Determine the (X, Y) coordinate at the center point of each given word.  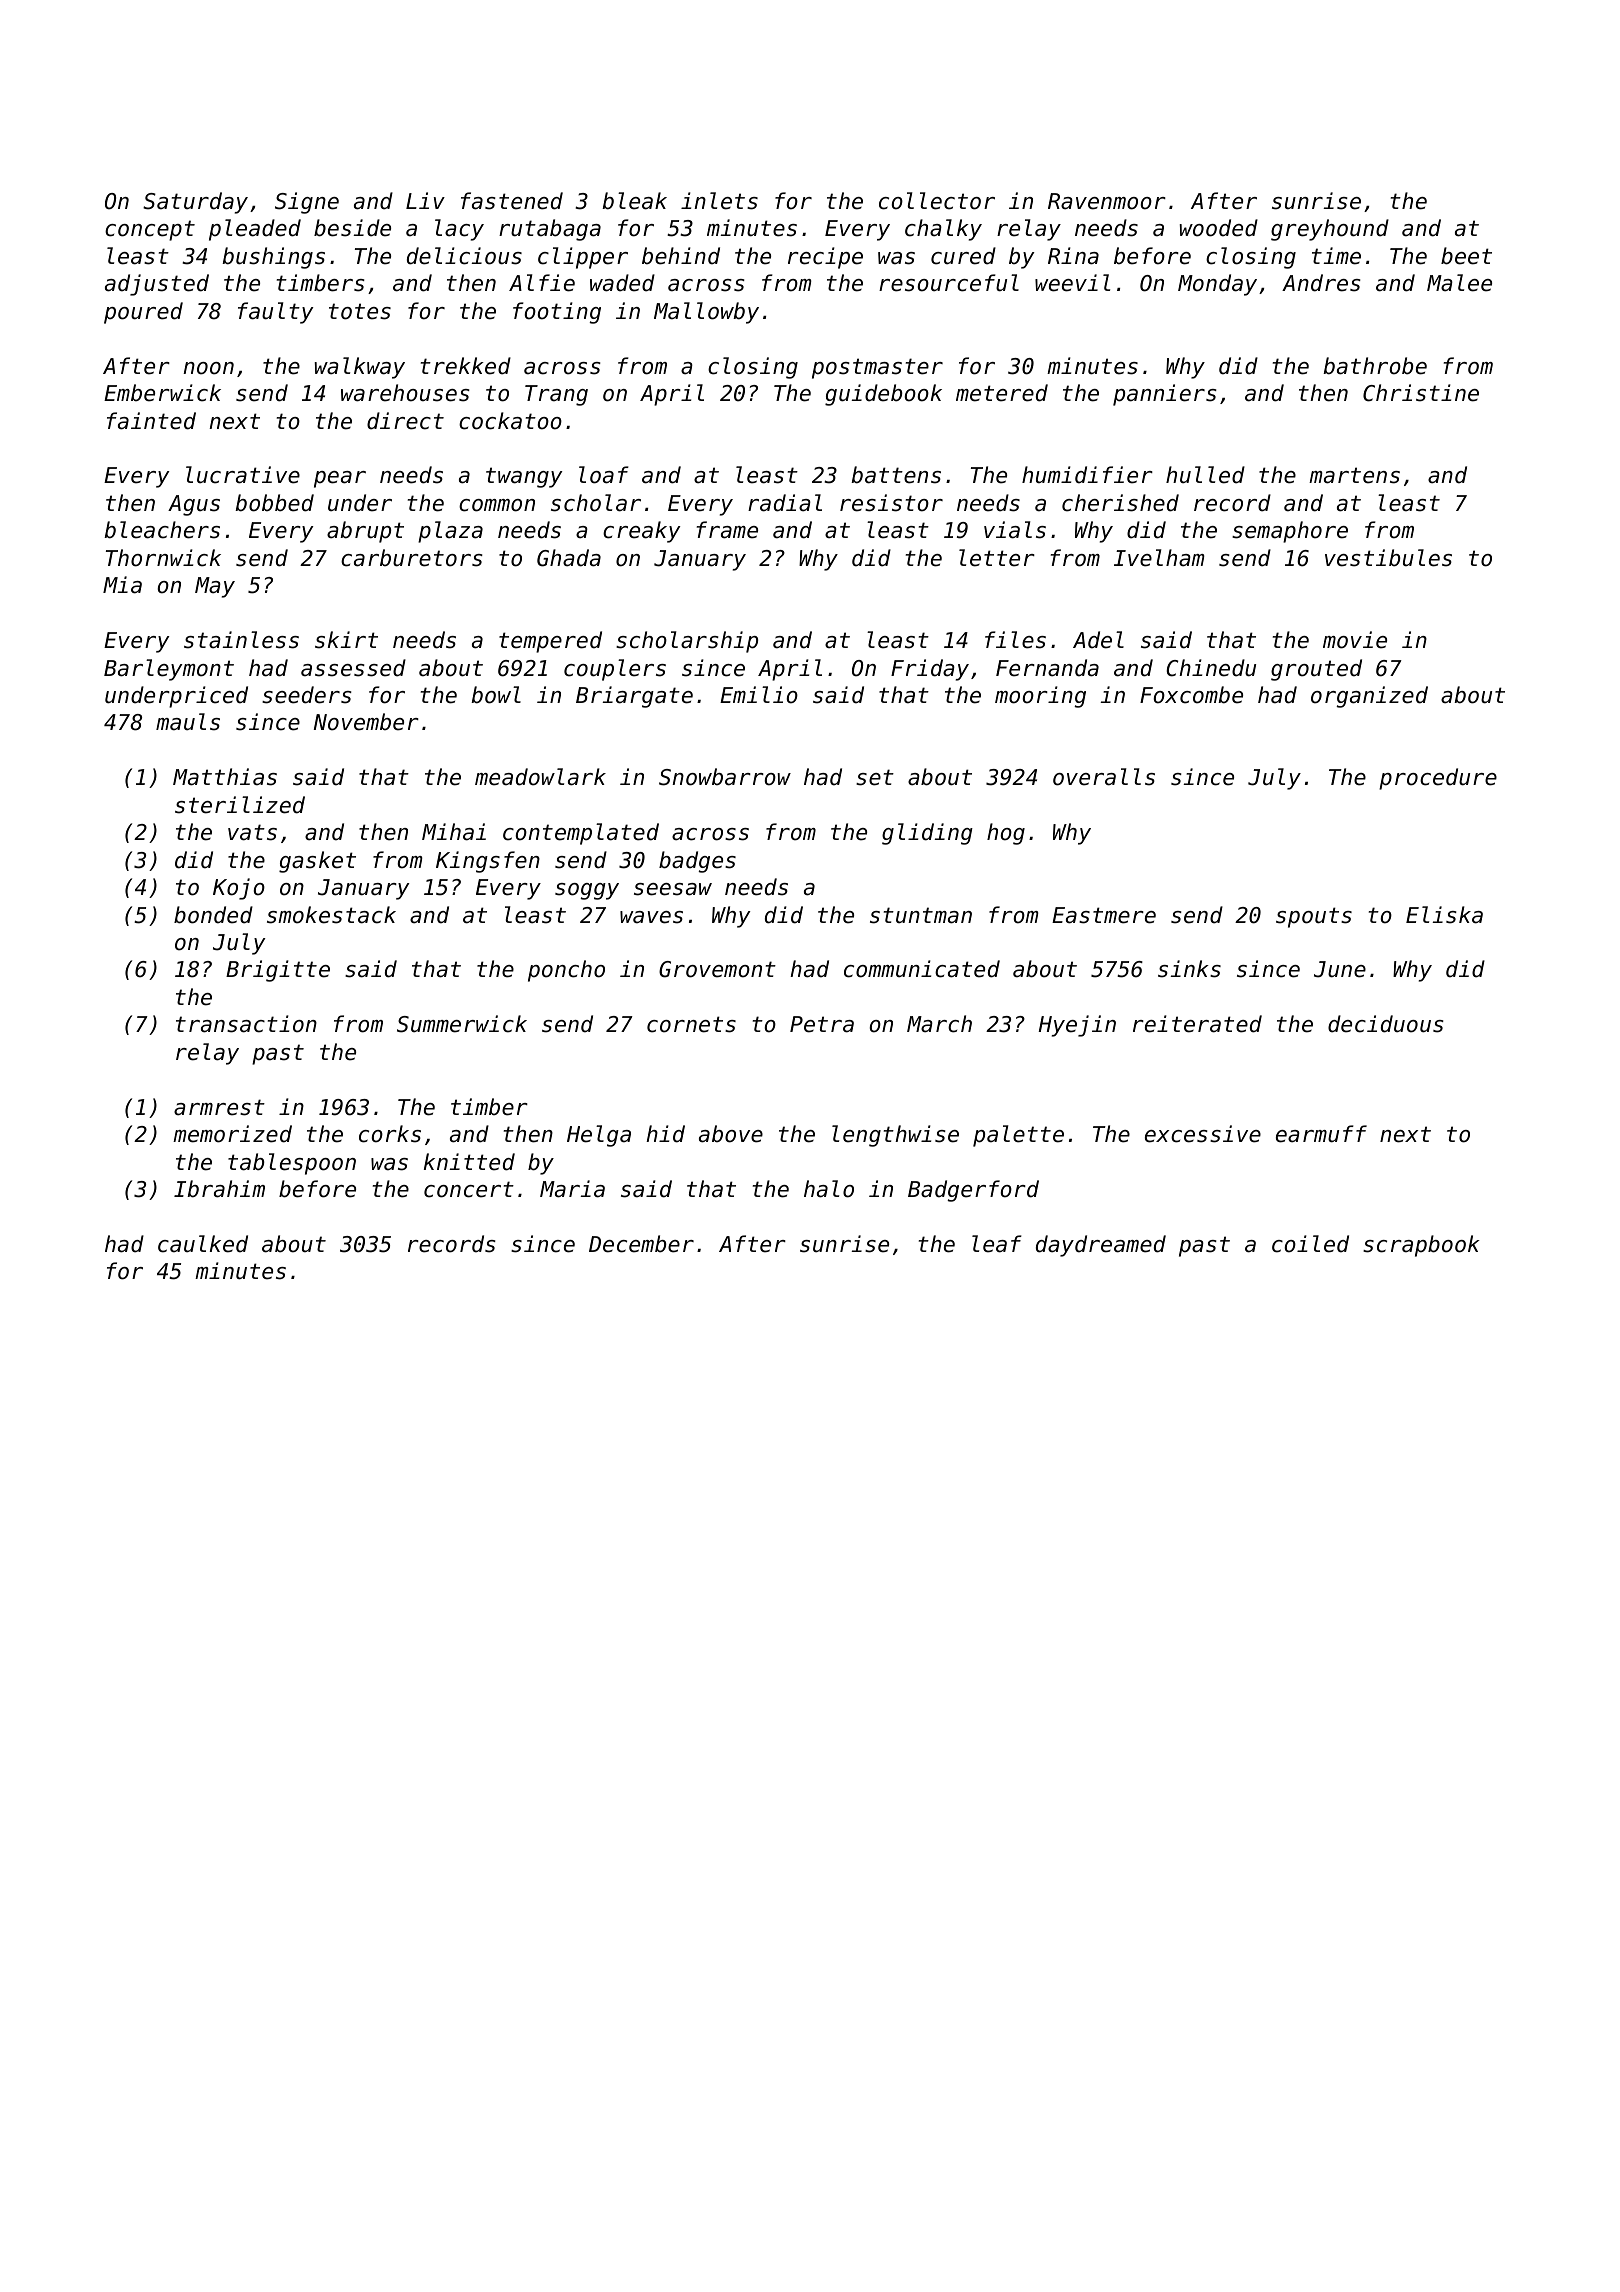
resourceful (949, 283)
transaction (246, 1024)
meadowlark (540, 777)
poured (143, 313)
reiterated (1197, 1024)
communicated (922, 969)
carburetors (412, 558)
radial (785, 503)
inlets (719, 201)
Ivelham (1159, 558)
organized (1369, 697)
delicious (464, 256)
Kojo (239, 889)
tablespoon (292, 1164)
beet (1466, 256)
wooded (1219, 228)
